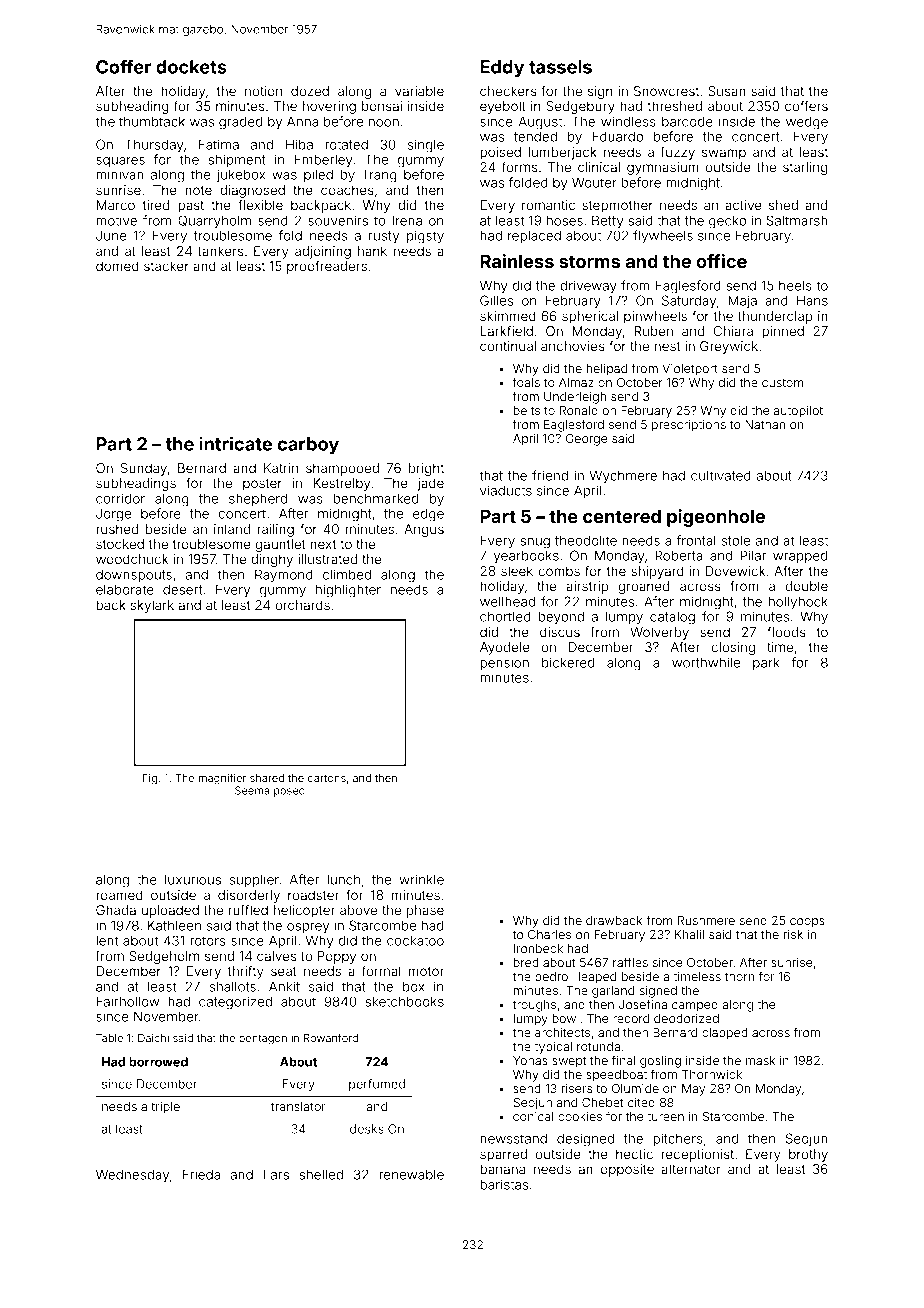 The width and height of the document is (924, 1308). I want to click on tankers, so click(220, 251).
